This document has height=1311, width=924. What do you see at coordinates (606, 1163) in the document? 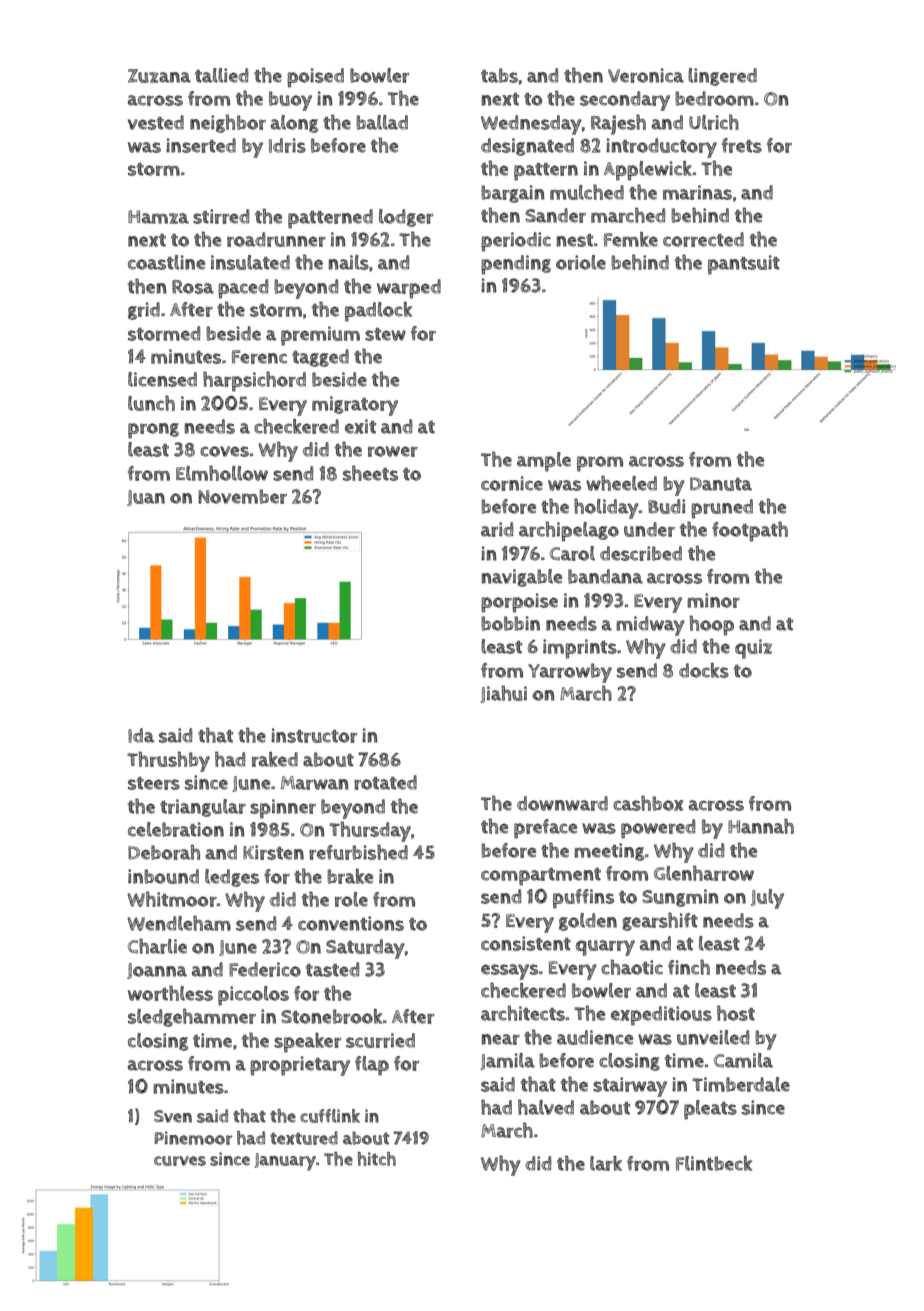
I see `lark` at bounding box center [606, 1163].
